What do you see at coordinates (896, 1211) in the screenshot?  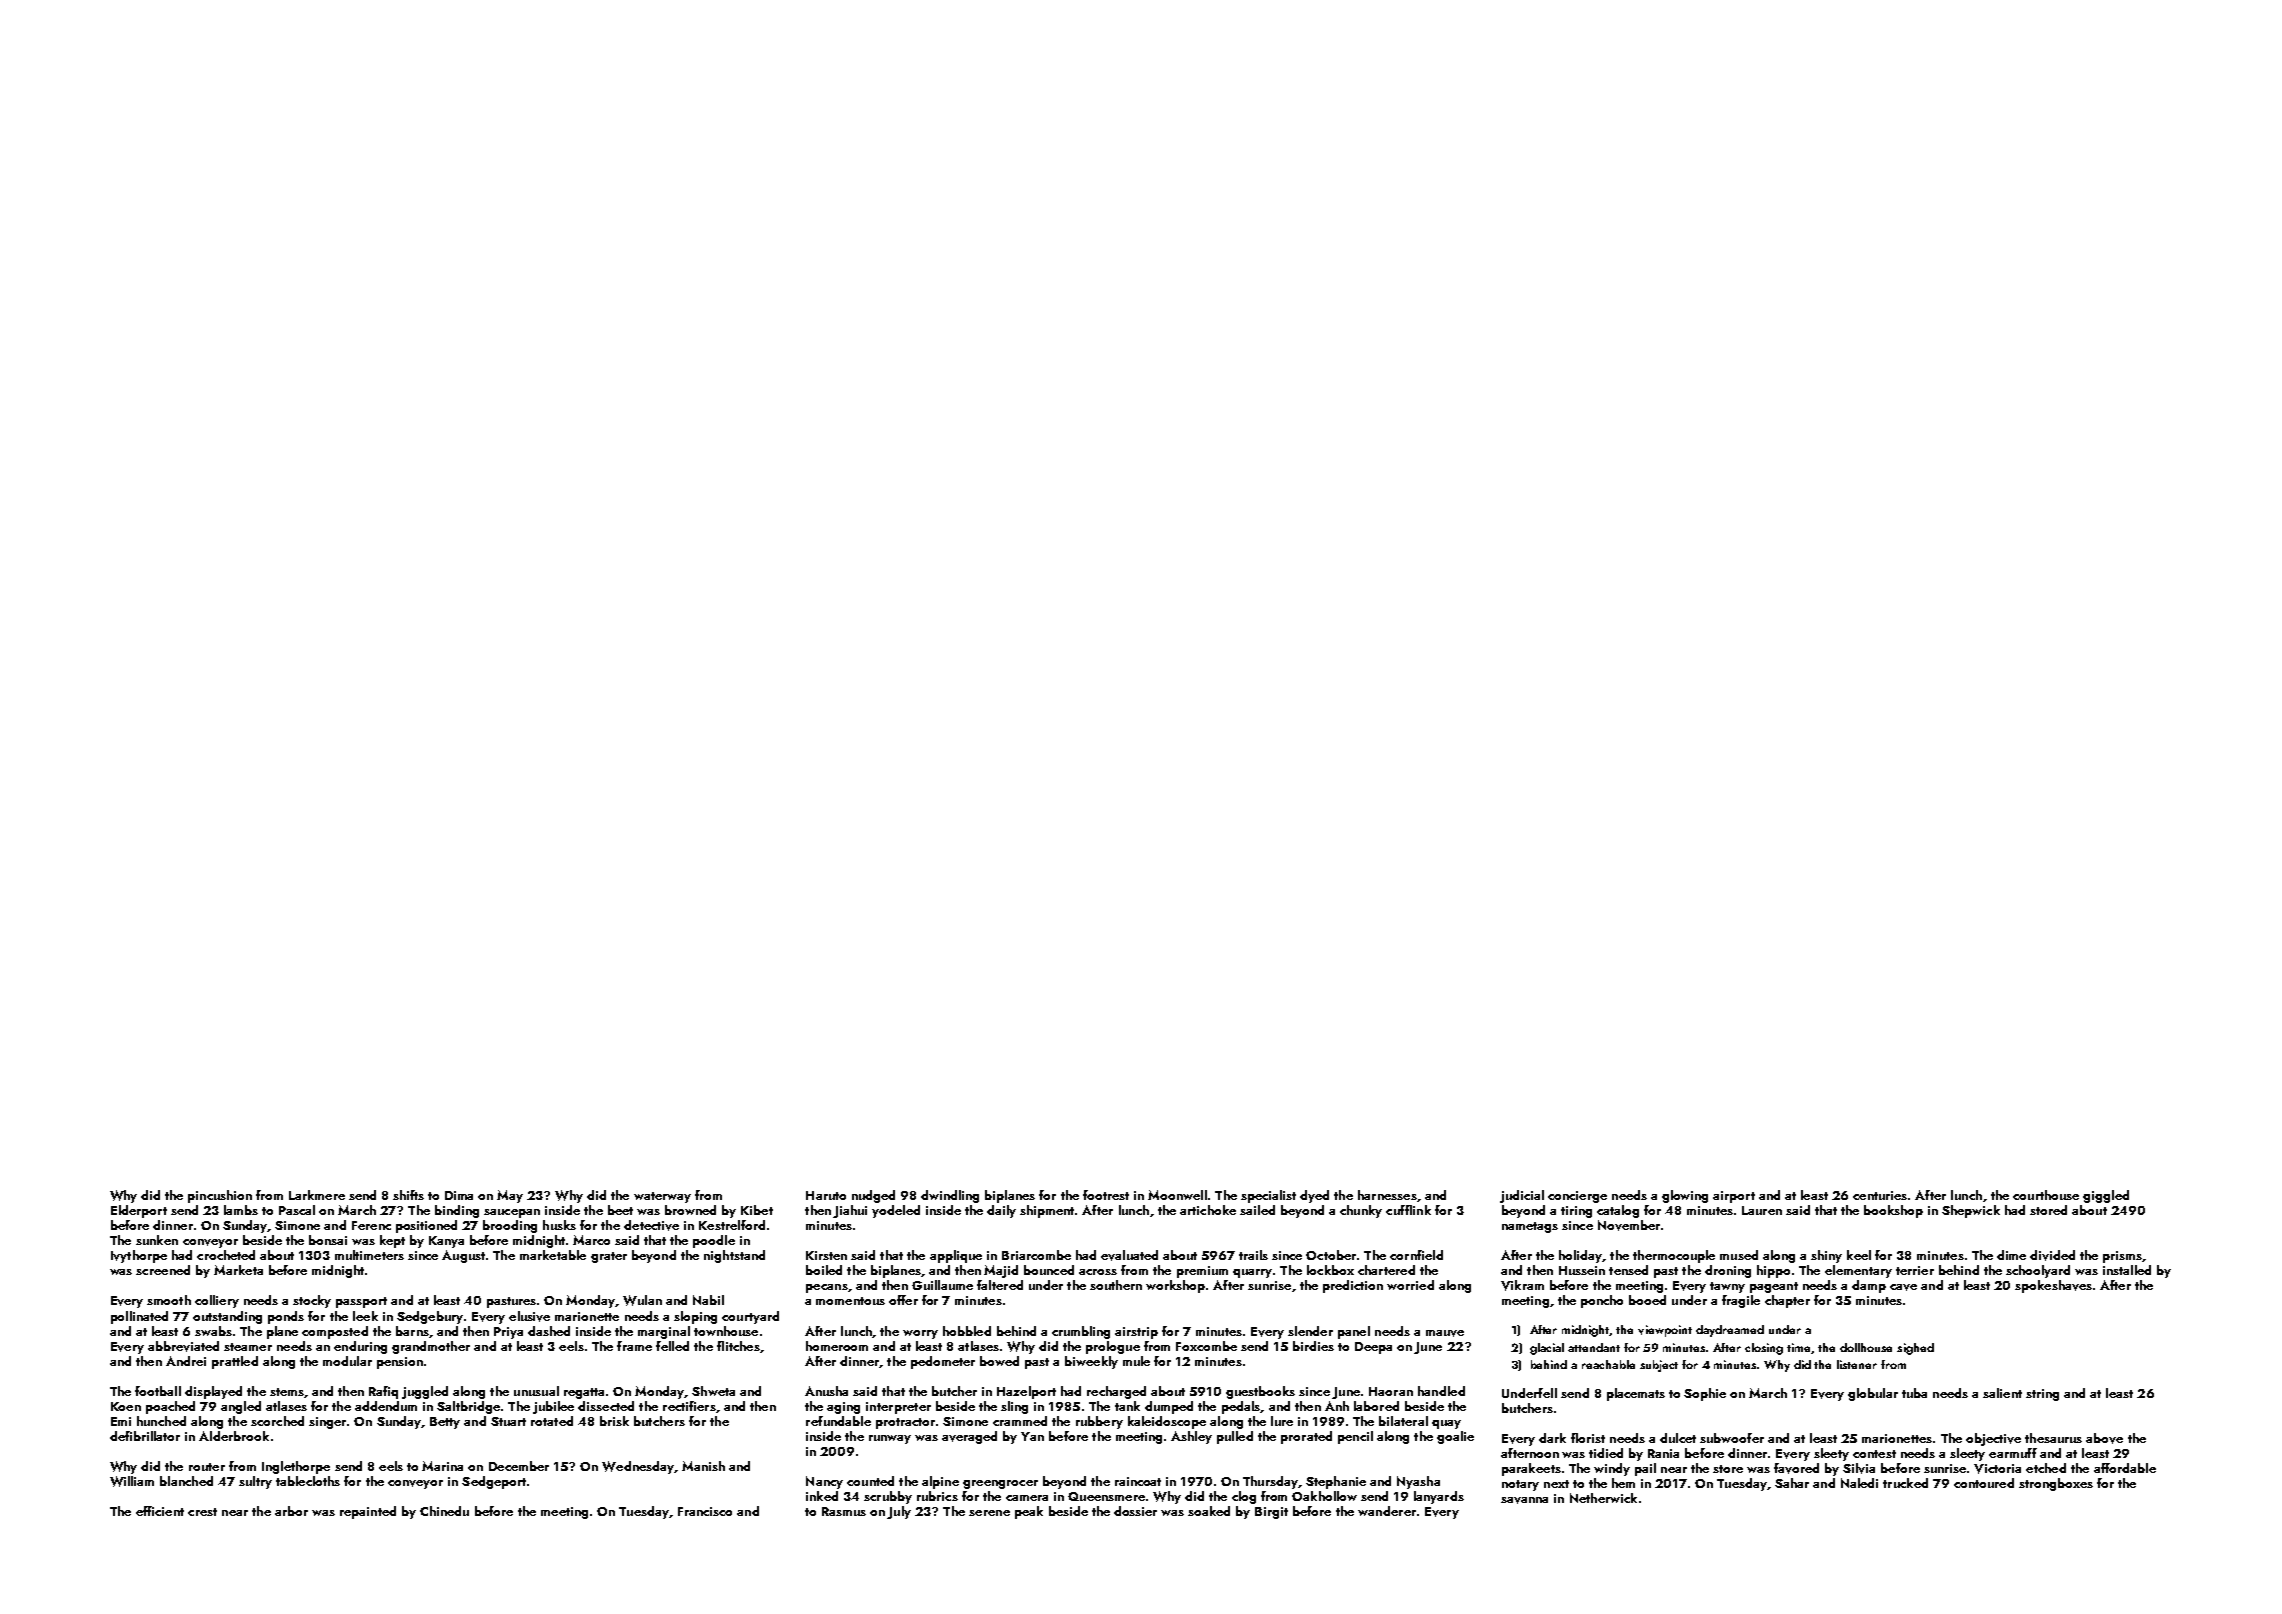 I see `yodeled` at bounding box center [896, 1211].
